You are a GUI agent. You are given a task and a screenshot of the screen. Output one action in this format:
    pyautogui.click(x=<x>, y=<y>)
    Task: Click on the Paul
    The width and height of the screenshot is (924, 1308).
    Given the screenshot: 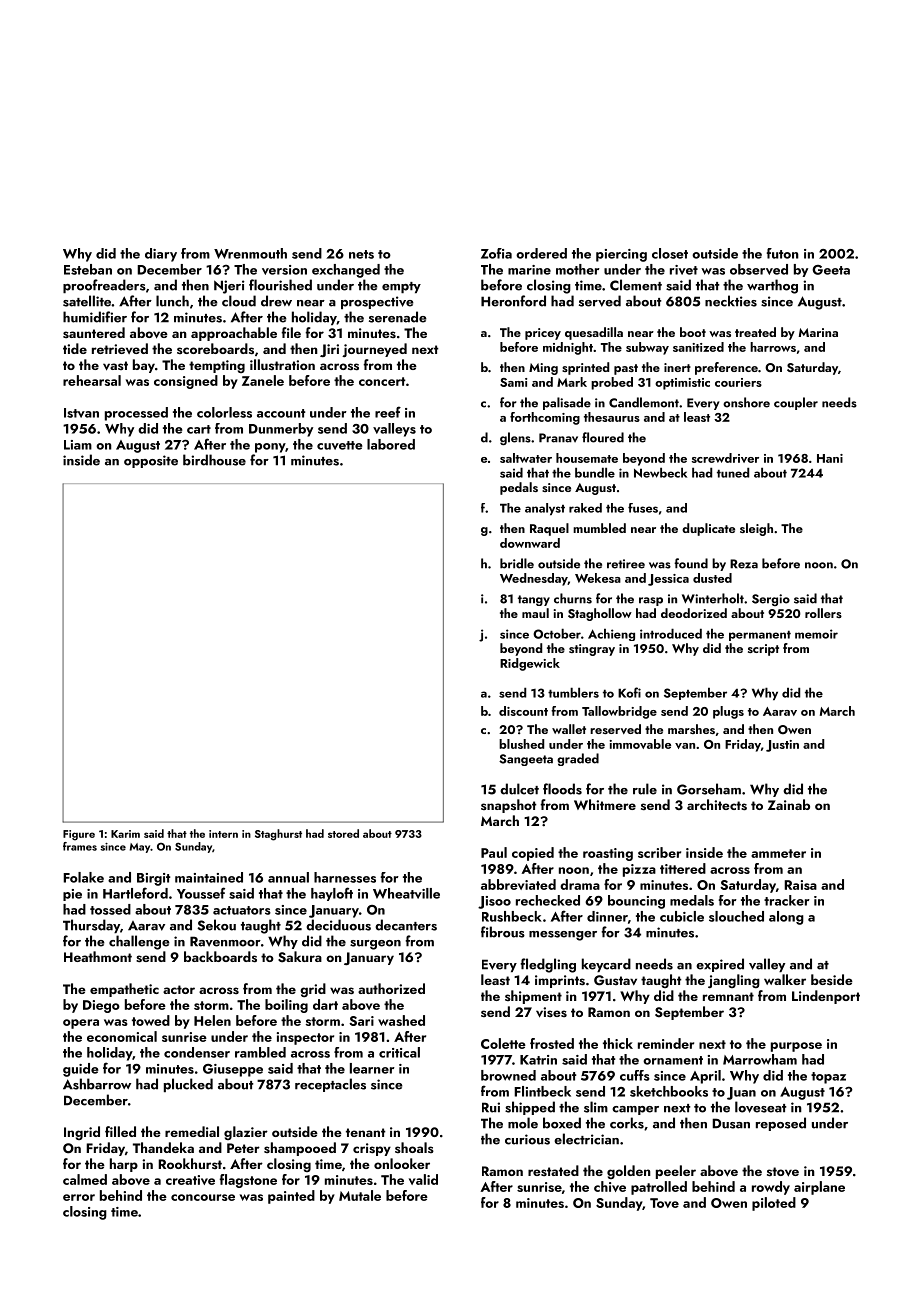 What is the action you would take?
    pyautogui.click(x=494, y=852)
